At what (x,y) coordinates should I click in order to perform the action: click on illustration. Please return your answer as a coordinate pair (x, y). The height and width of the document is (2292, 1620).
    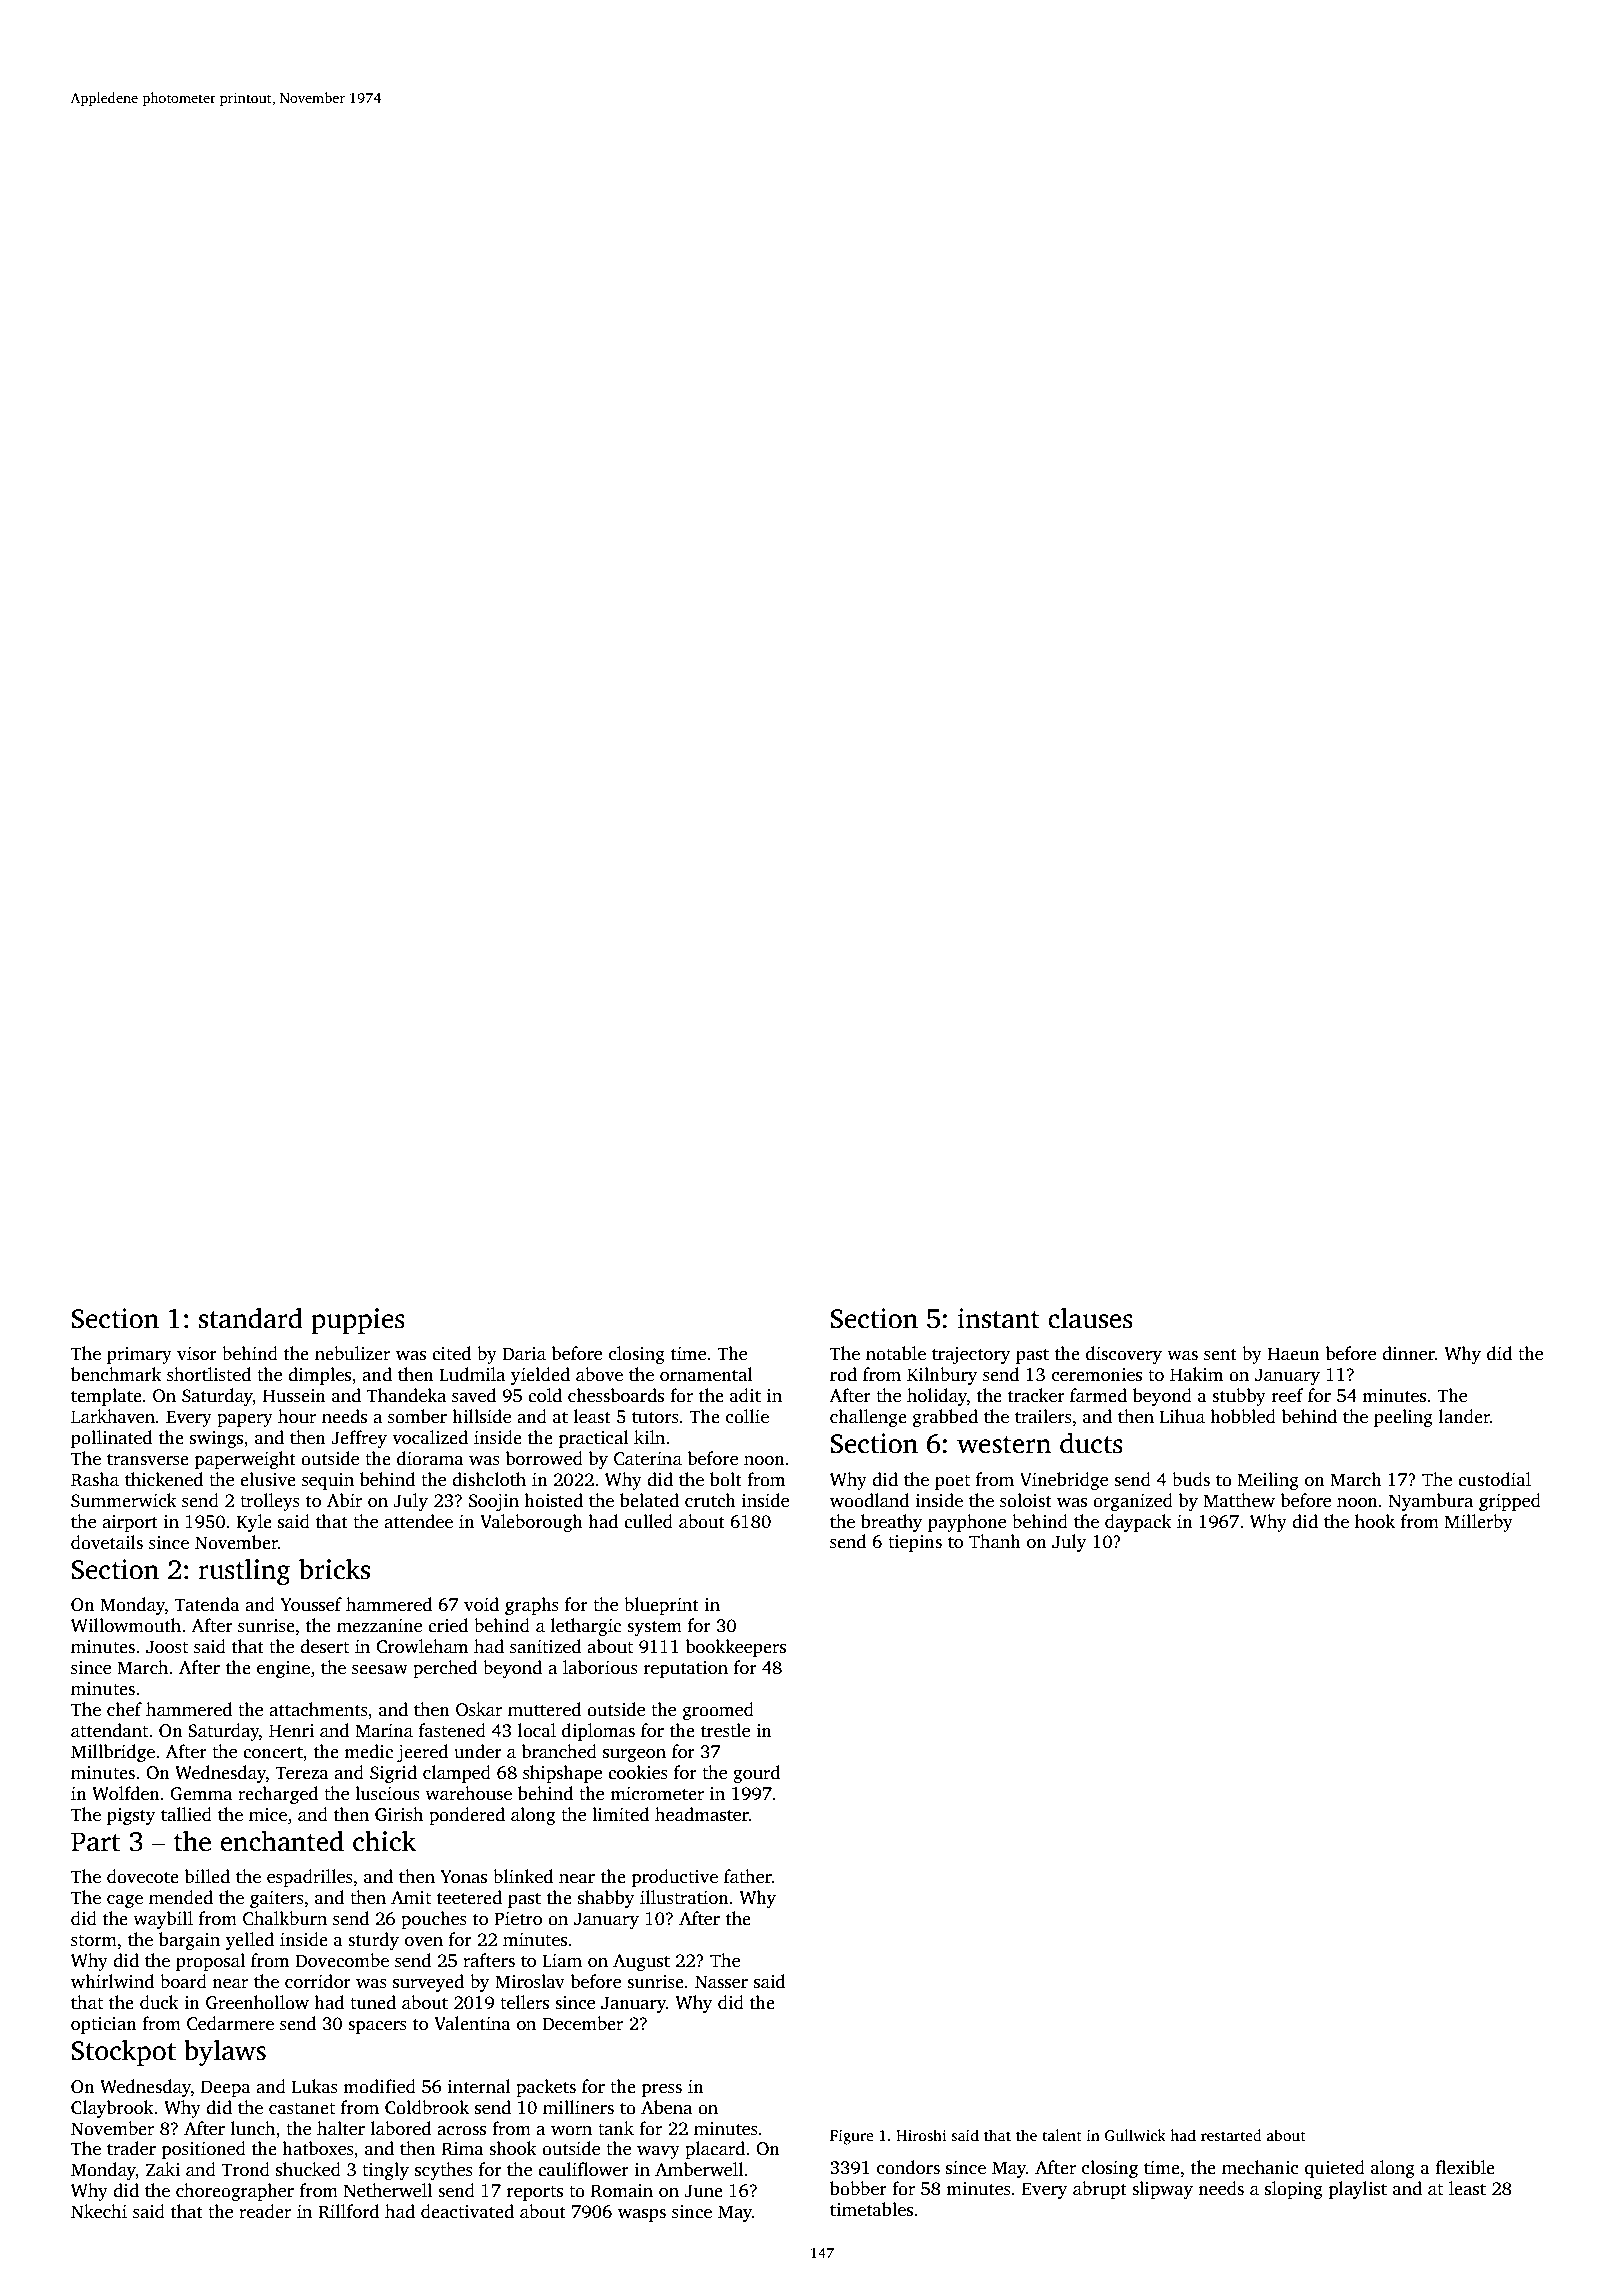
    Looking at the image, I should click on (684, 1897).
